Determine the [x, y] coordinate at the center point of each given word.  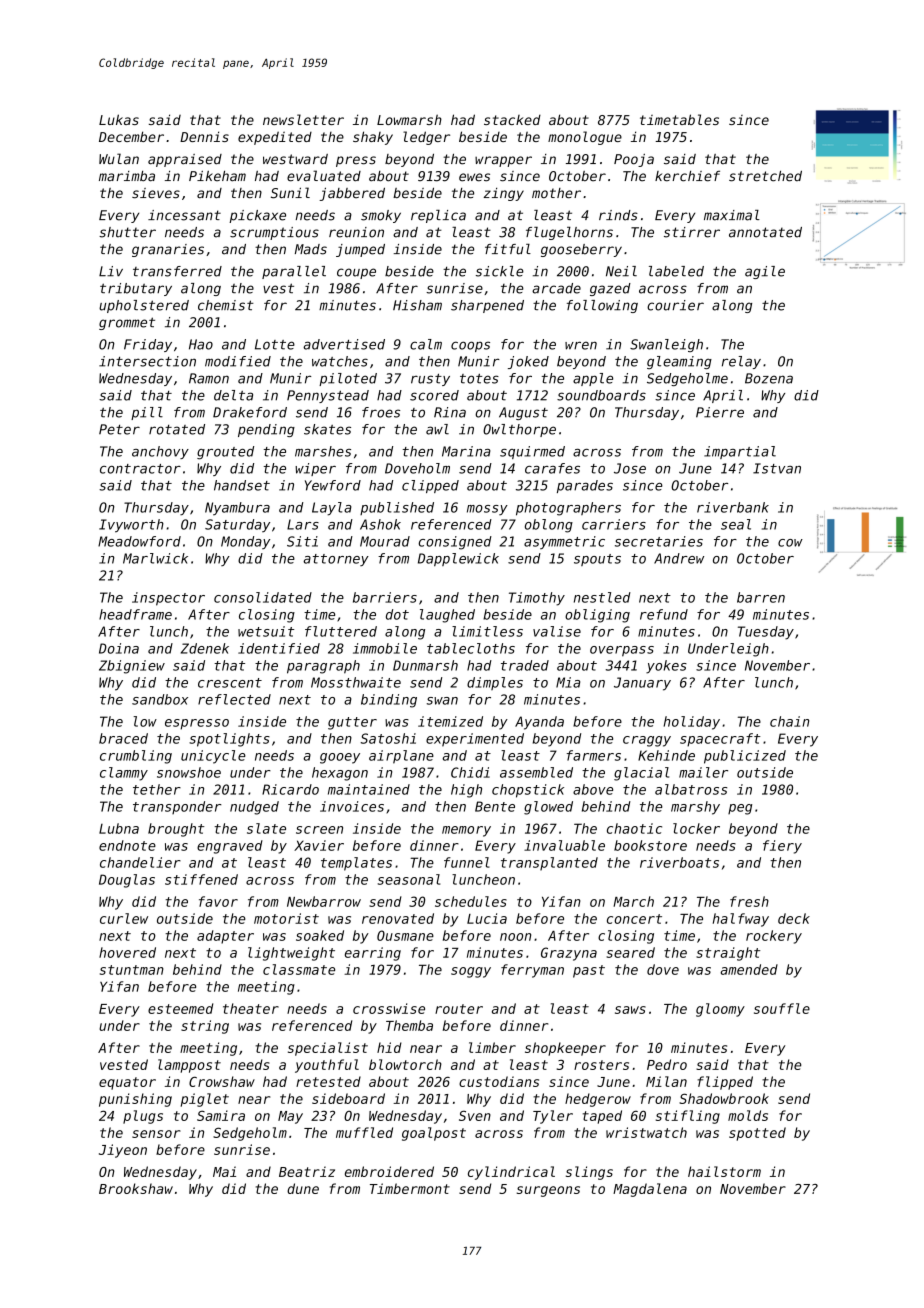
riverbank [733, 507]
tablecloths [471, 648]
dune [303, 1188]
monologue [585, 138]
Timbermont [410, 1188]
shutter [127, 232]
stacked [512, 120]
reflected [234, 699]
